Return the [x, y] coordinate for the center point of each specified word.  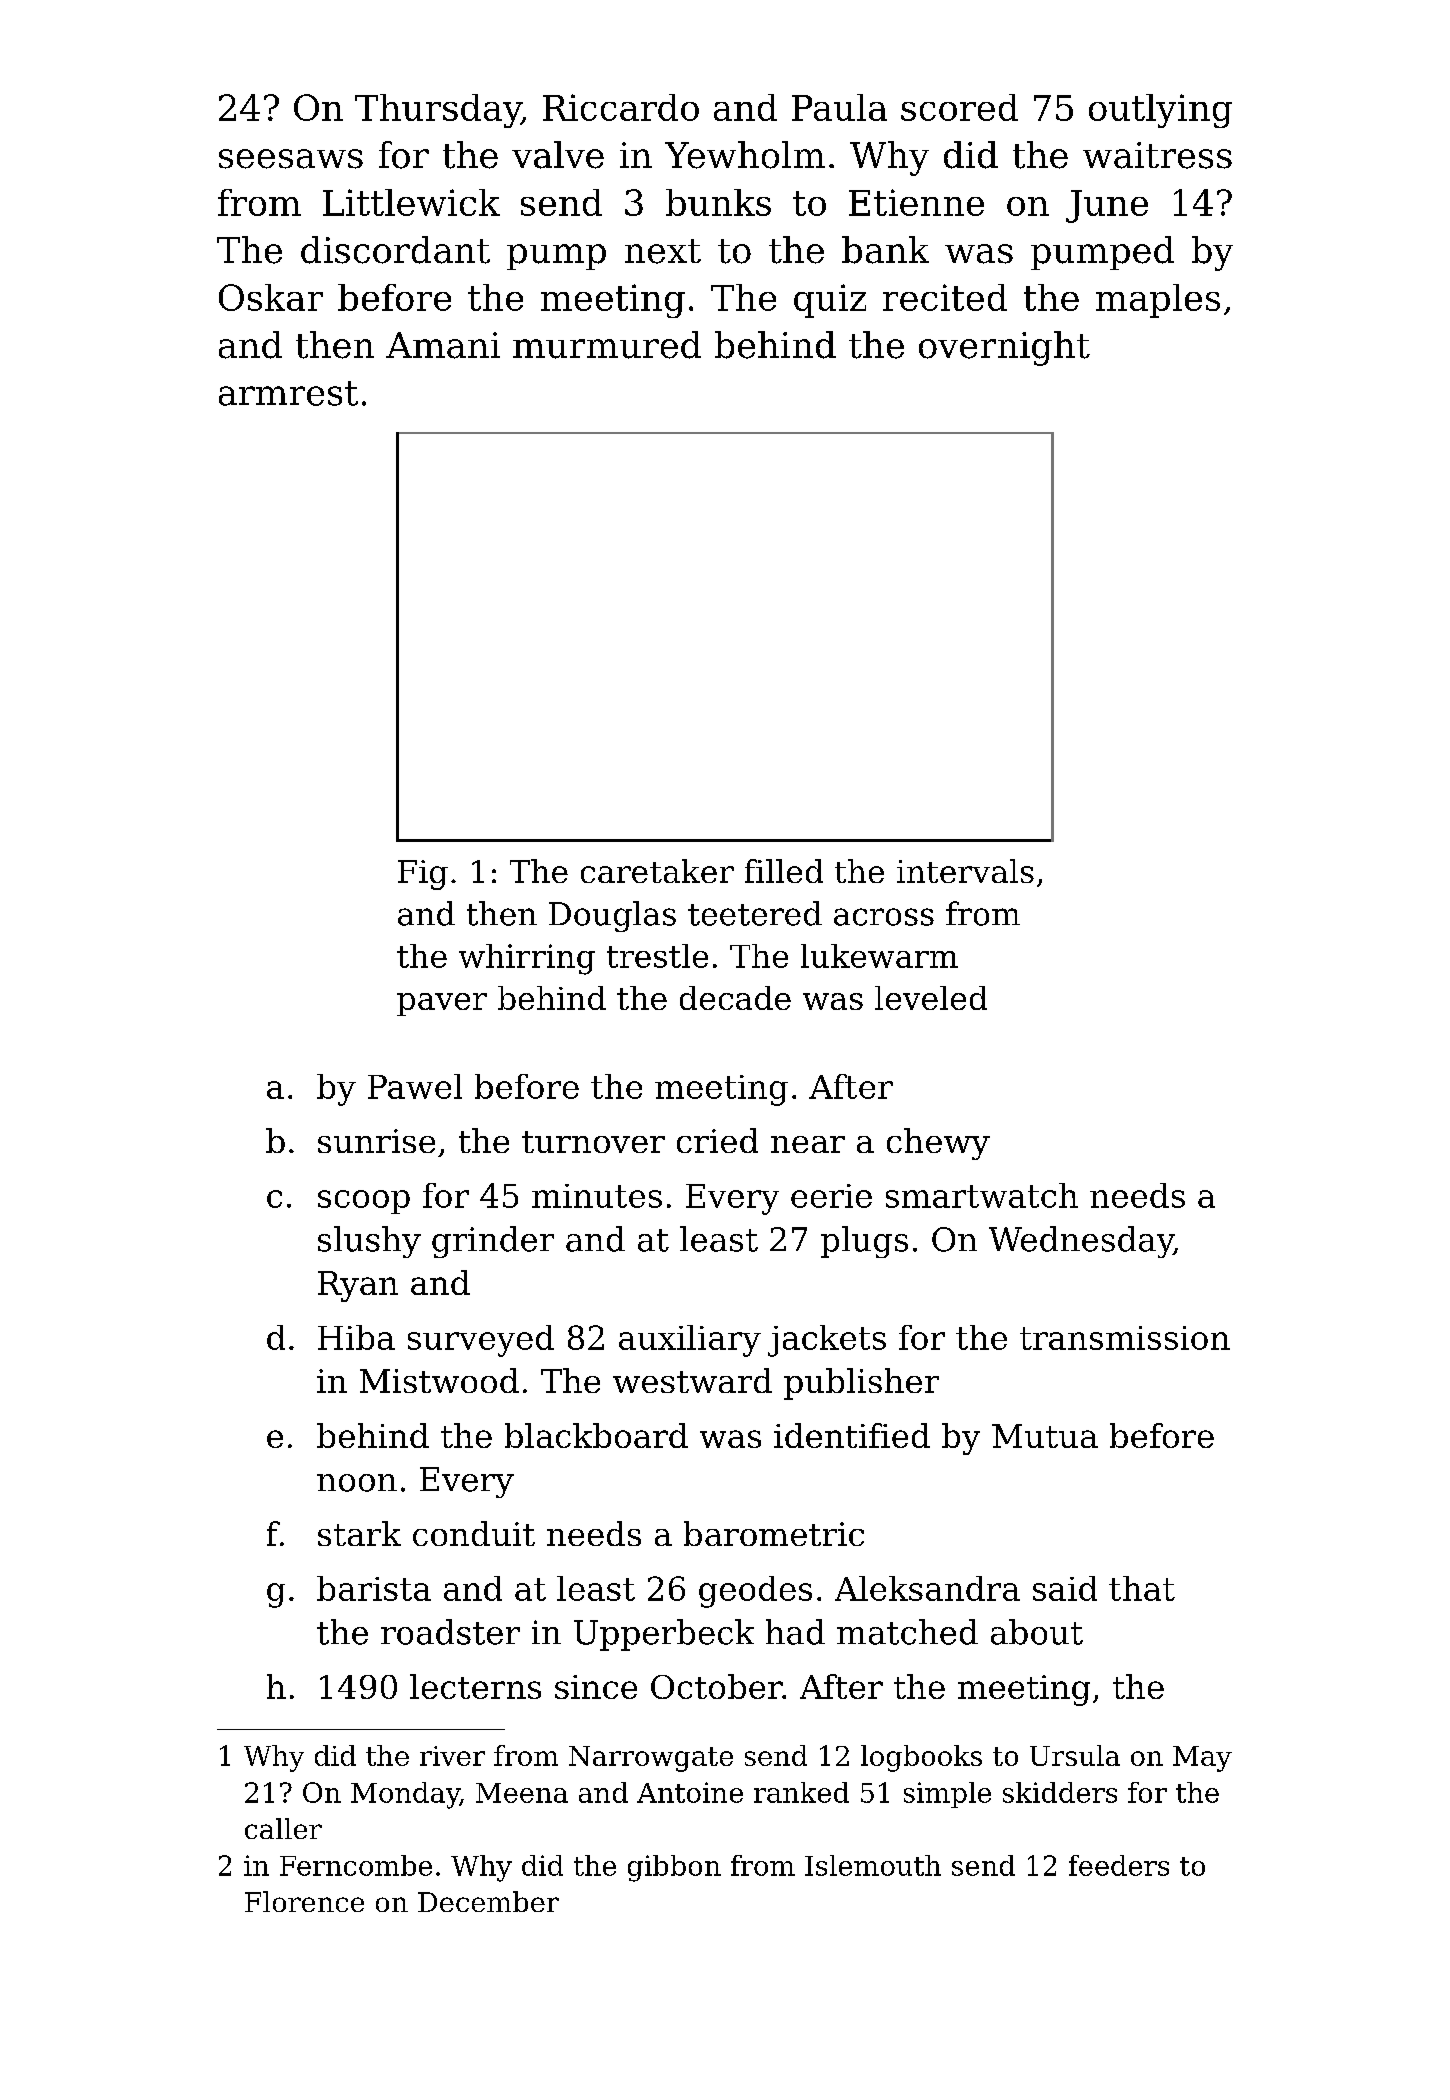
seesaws [291, 159]
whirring [527, 959]
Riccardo [621, 107]
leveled [931, 998]
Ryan [358, 1286]
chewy [938, 1144]
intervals [965, 871]
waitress [1157, 155]
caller [283, 1828]
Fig [423, 875]
